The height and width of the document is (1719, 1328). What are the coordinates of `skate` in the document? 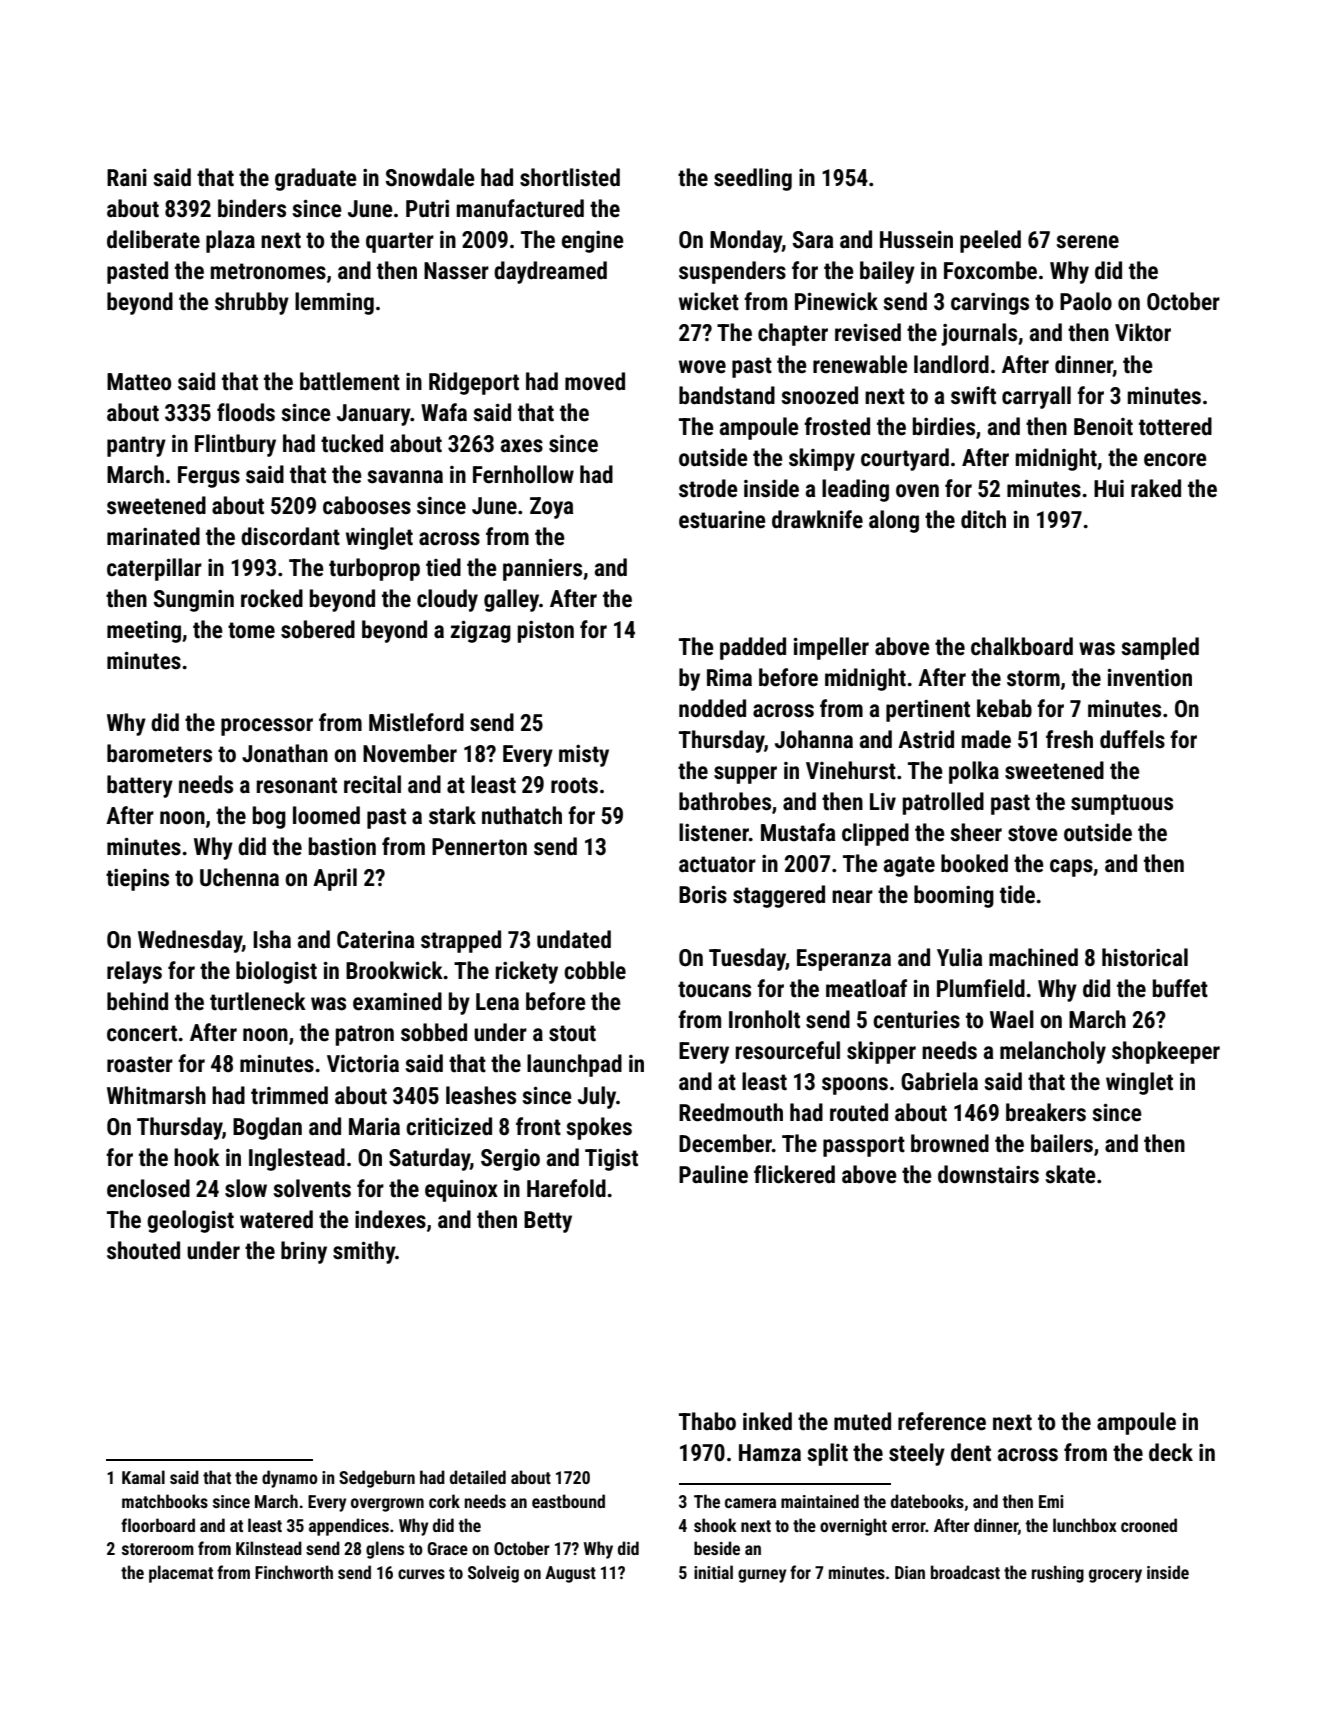 It's located at (1070, 1174).
